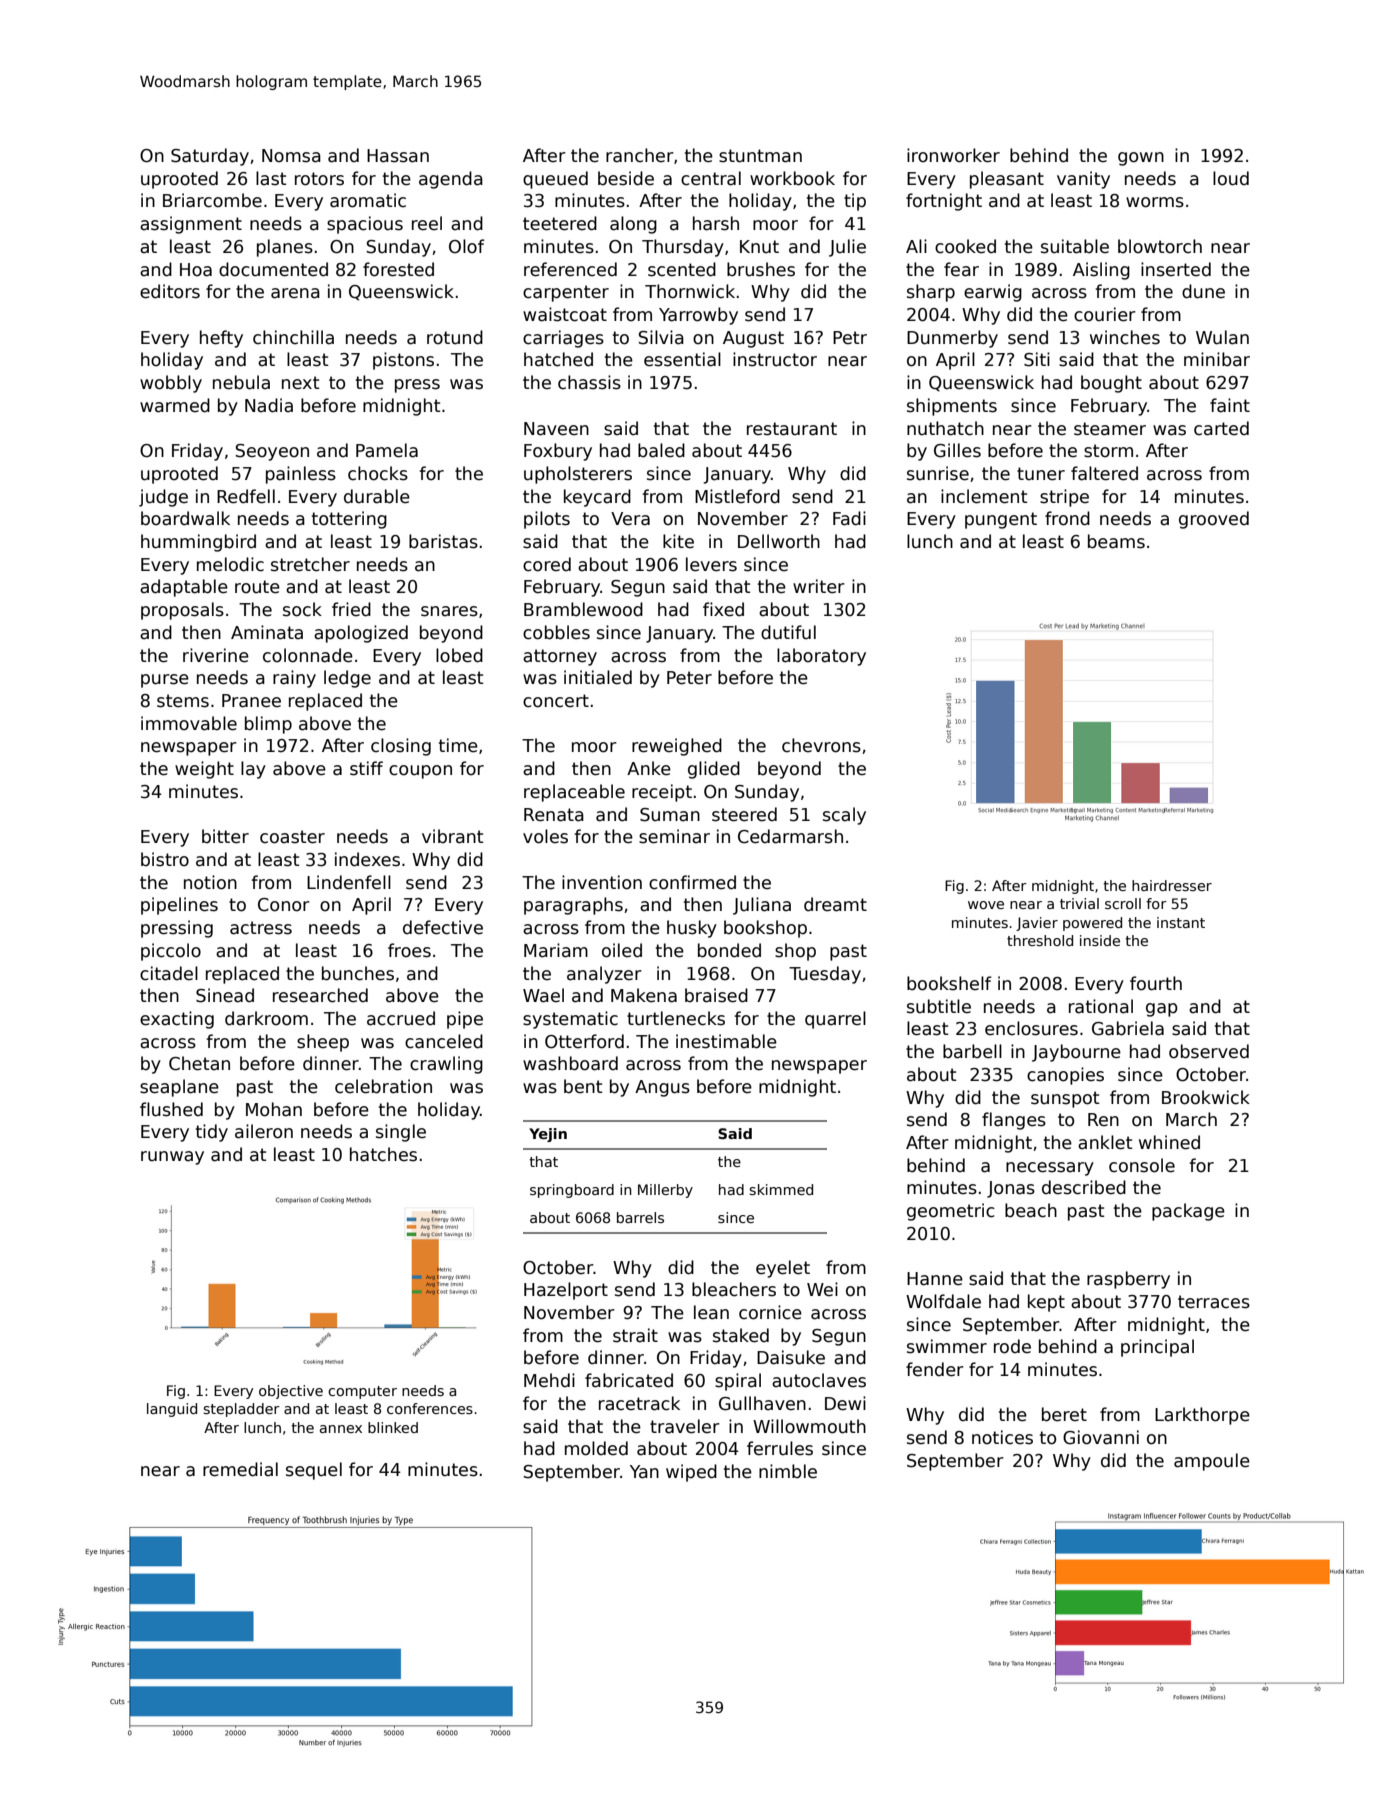 The image size is (1390, 1799). Describe the element at coordinates (171, 384) in the page. I see `wobbly` at that location.
